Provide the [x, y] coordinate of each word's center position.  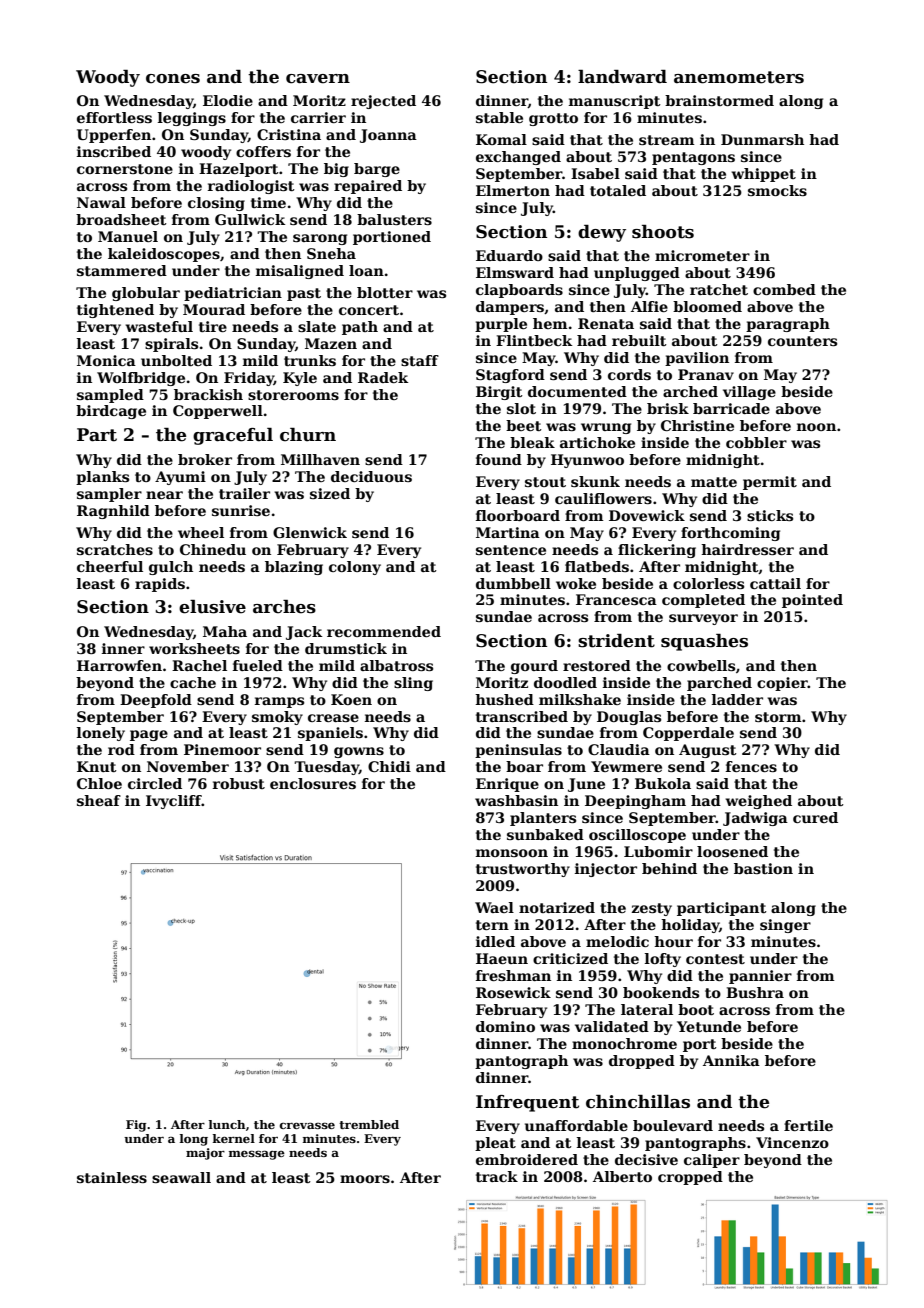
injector [606, 870]
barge [377, 170]
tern [492, 925]
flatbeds [597, 566]
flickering [657, 551]
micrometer [702, 255]
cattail [775, 583]
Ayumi [180, 478]
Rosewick [513, 992]
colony [355, 568]
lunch [227, 1124]
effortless [114, 117]
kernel [234, 1138]
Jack [304, 633]
